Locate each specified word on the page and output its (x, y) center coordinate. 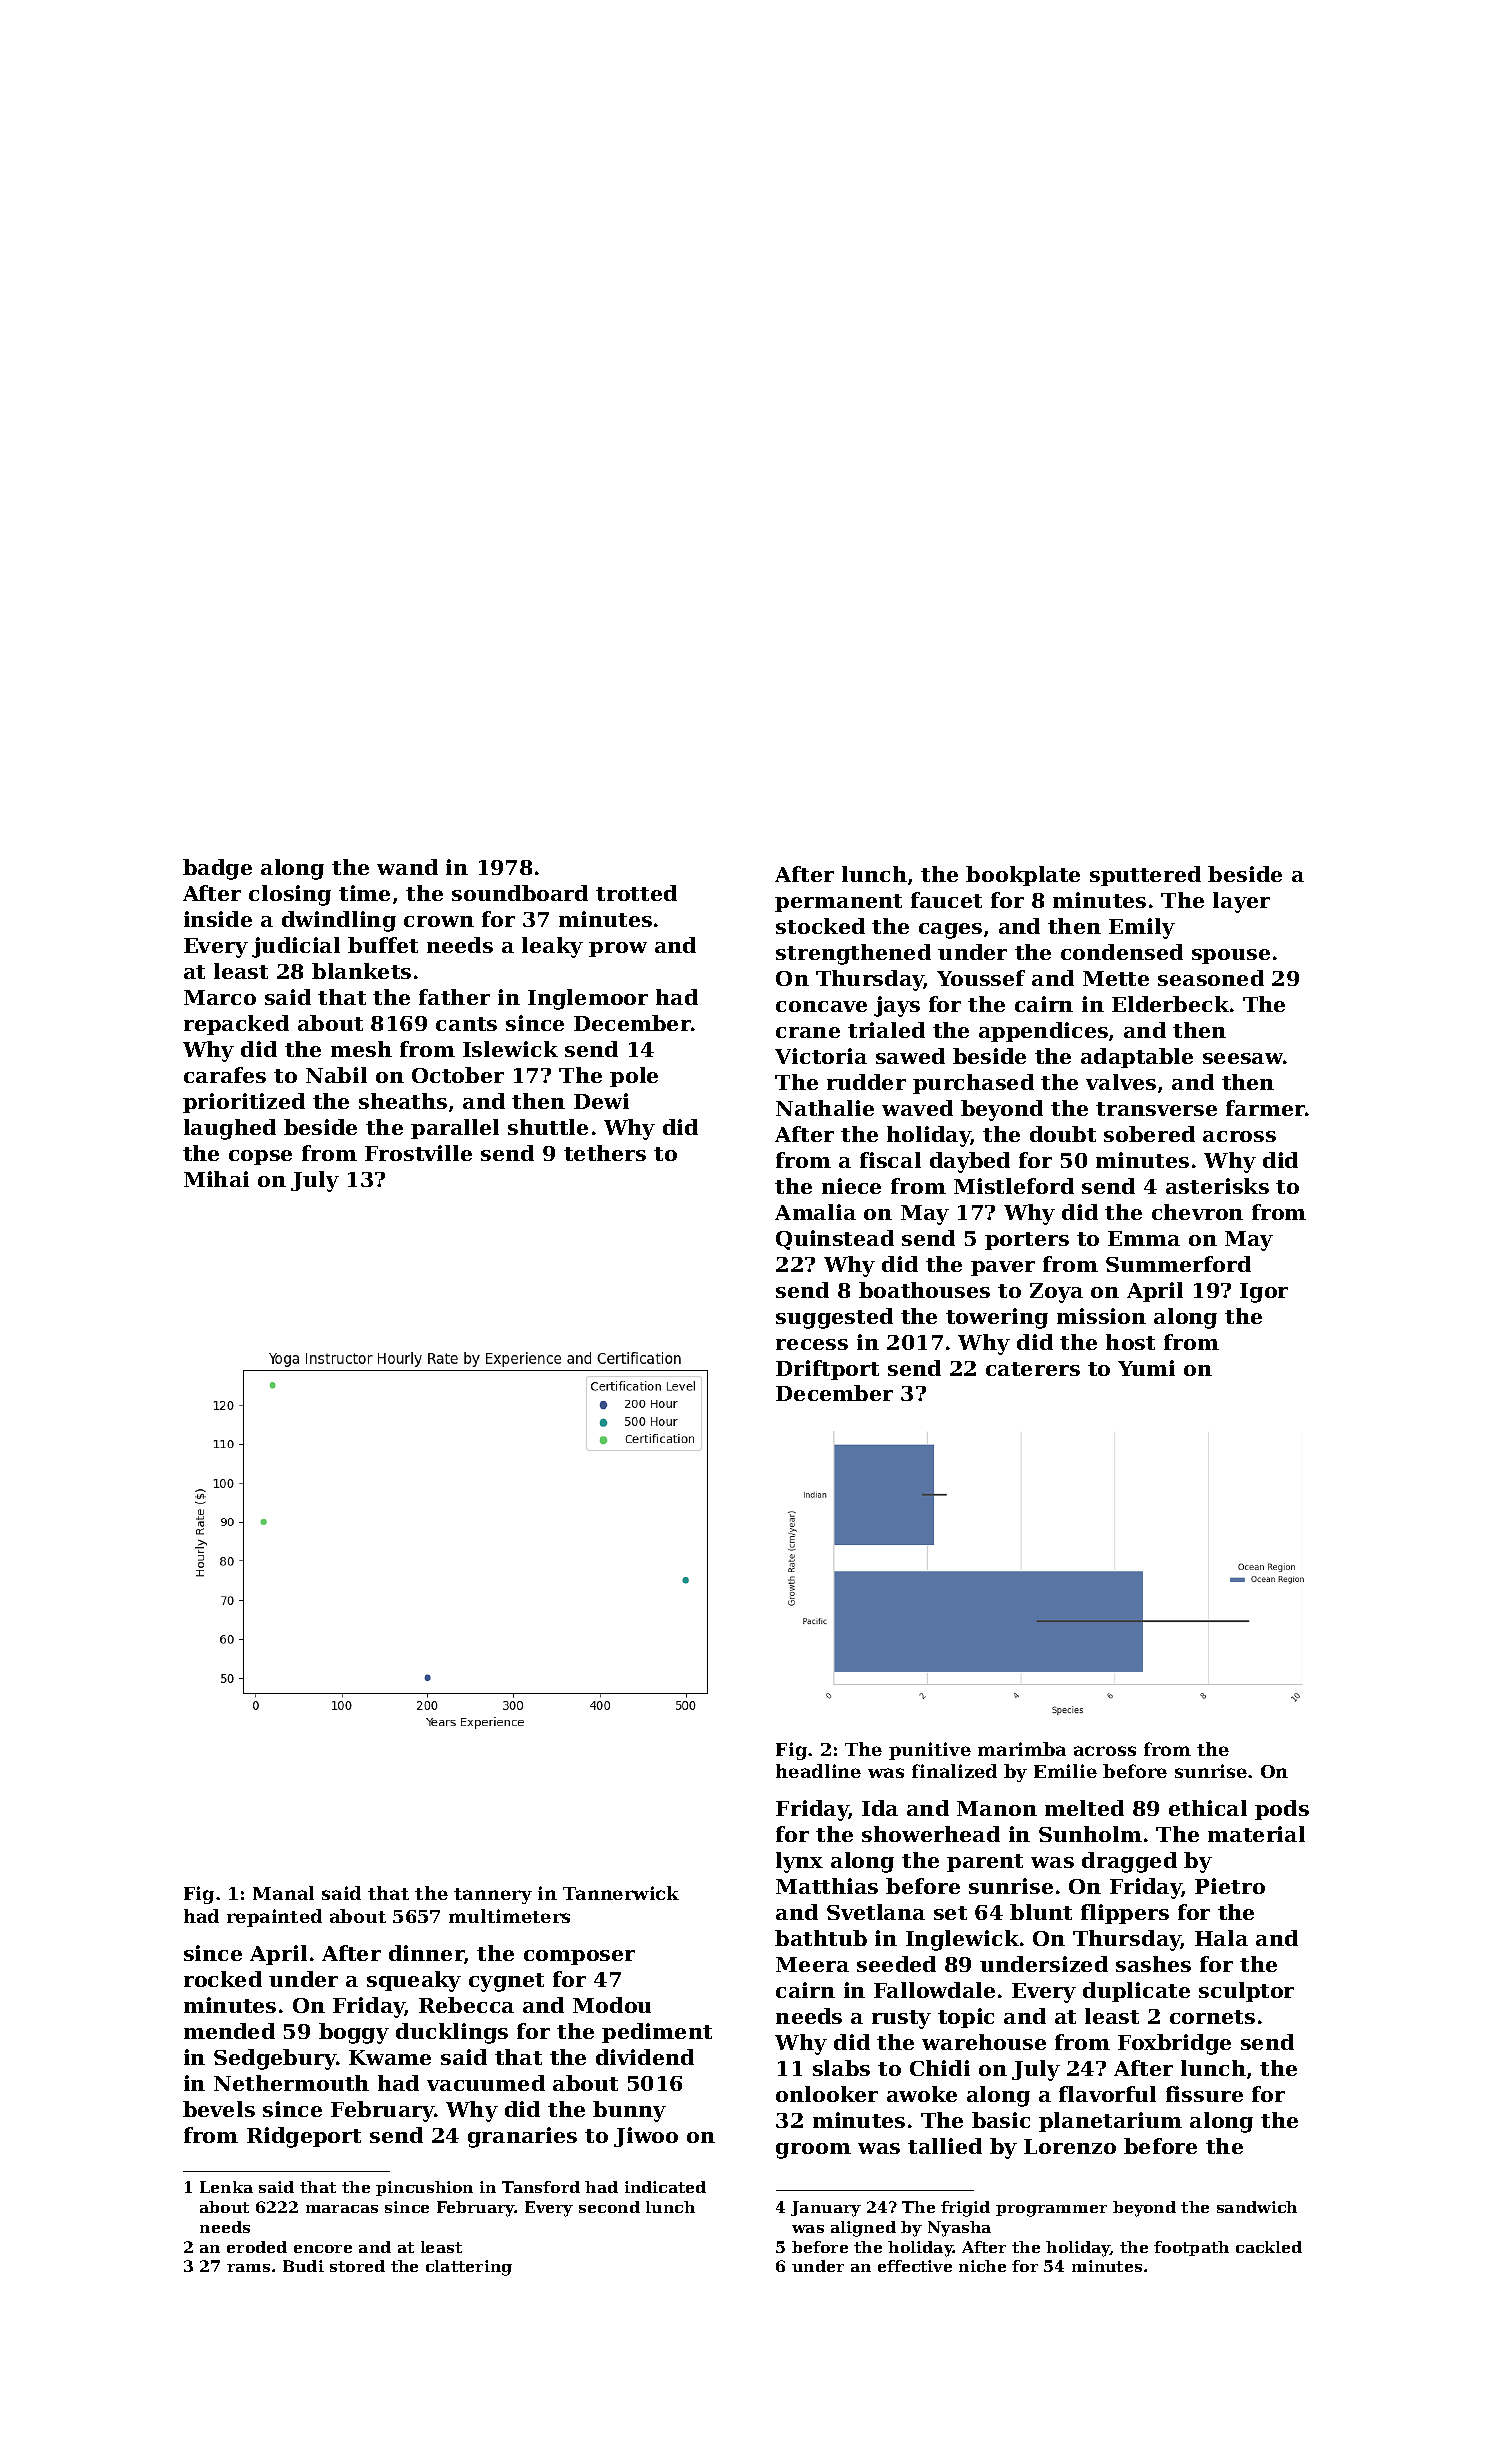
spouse (1231, 956)
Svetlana (876, 1912)
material (1256, 1834)
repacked (236, 1025)
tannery (493, 1896)
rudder (866, 1082)
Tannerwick (621, 1893)
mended (229, 2031)
